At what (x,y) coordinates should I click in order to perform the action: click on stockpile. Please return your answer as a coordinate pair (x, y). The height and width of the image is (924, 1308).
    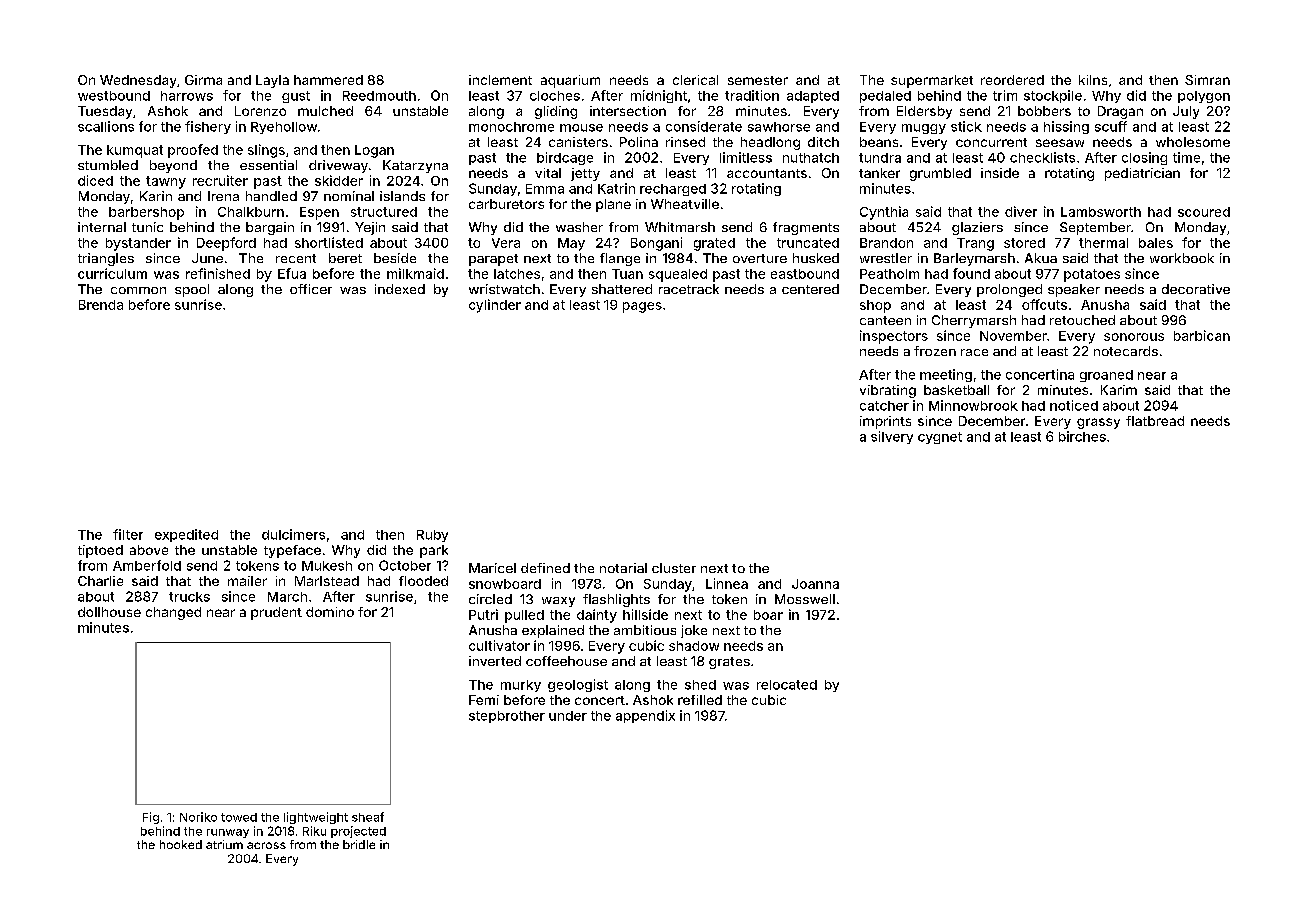
    Looking at the image, I should click on (1053, 96).
